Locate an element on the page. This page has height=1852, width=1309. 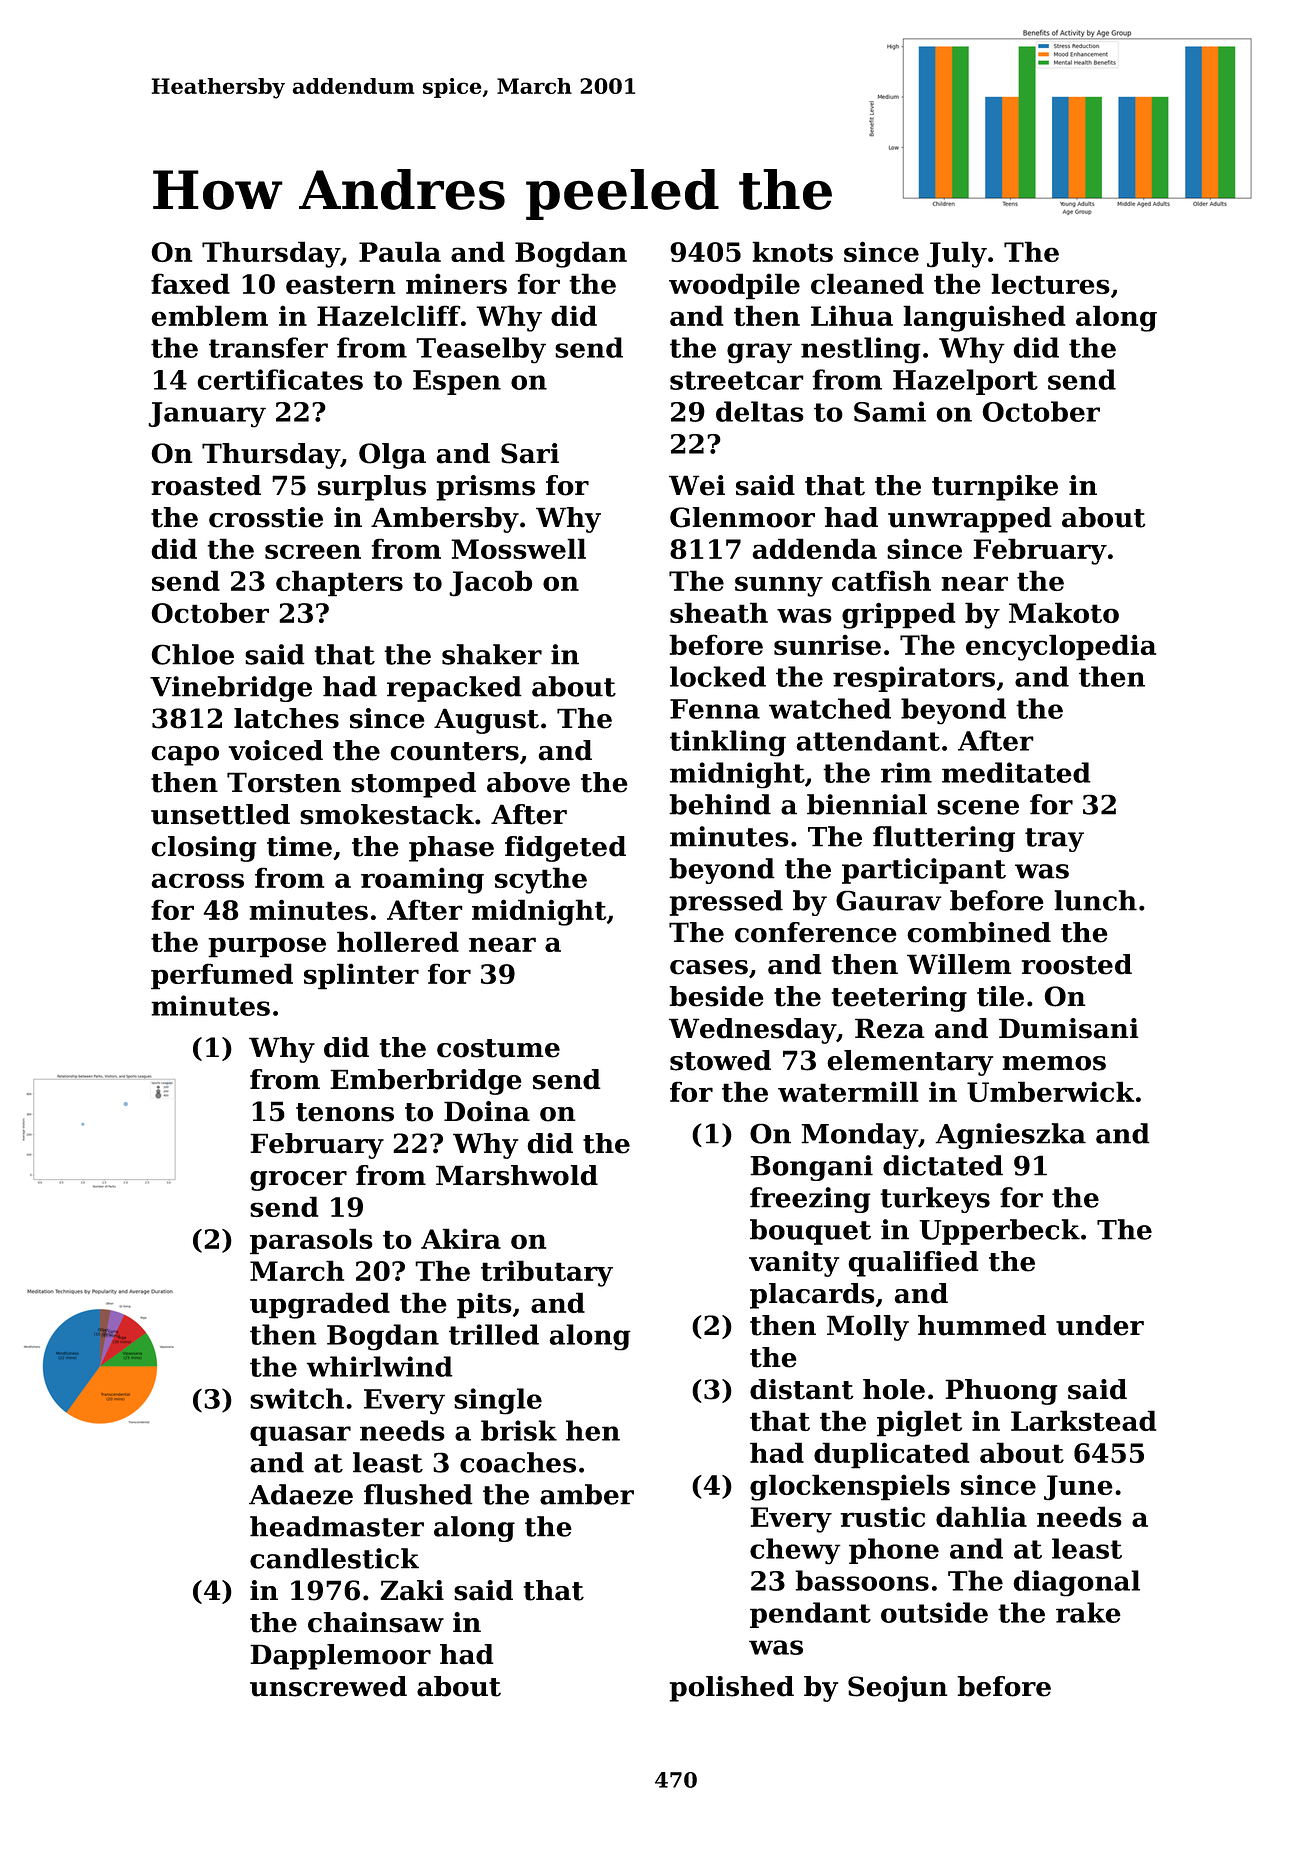
pressed is located at coordinates (726, 903).
